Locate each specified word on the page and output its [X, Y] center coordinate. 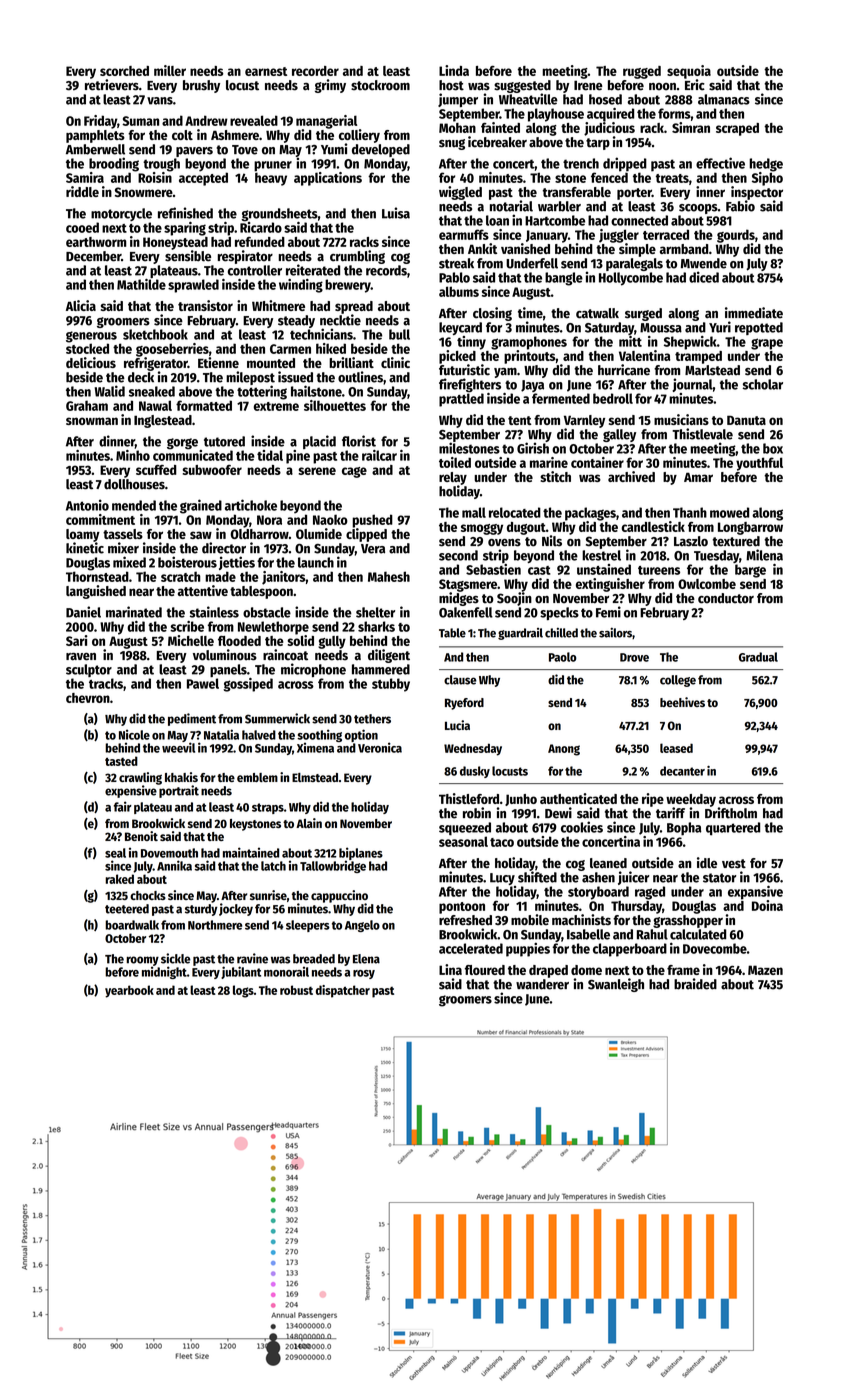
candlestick [653, 526]
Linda [454, 70]
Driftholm [731, 813]
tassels [123, 534]
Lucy [502, 879]
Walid [110, 391]
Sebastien [493, 569]
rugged [642, 72]
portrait [179, 791]
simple [637, 250]
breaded [314, 959]
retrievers [112, 85]
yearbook [129, 991]
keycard [460, 328]
